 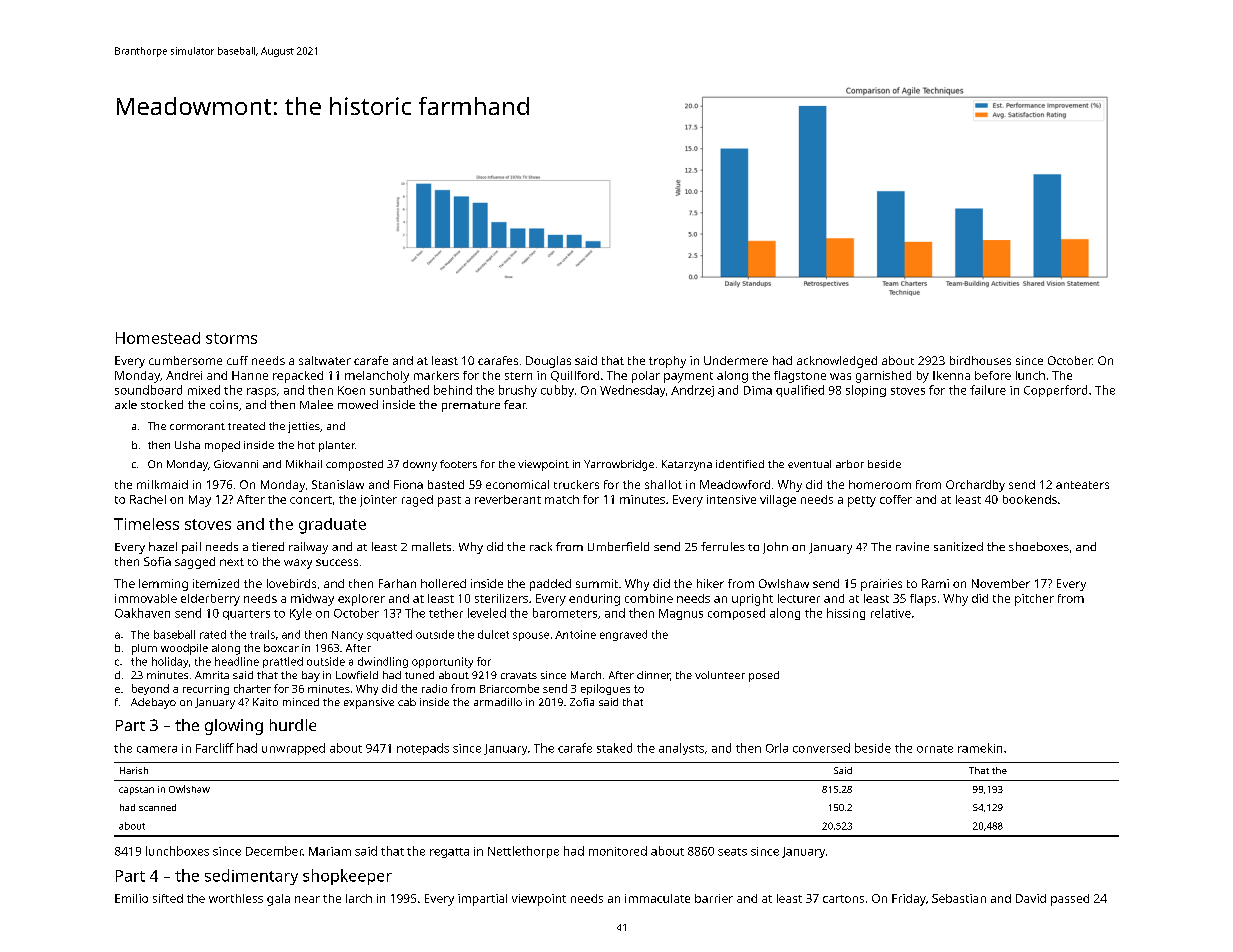 What do you see at coordinates (1039, 546) in the image?
I see `shoeboxes` at bounding box center [1039, 546].
